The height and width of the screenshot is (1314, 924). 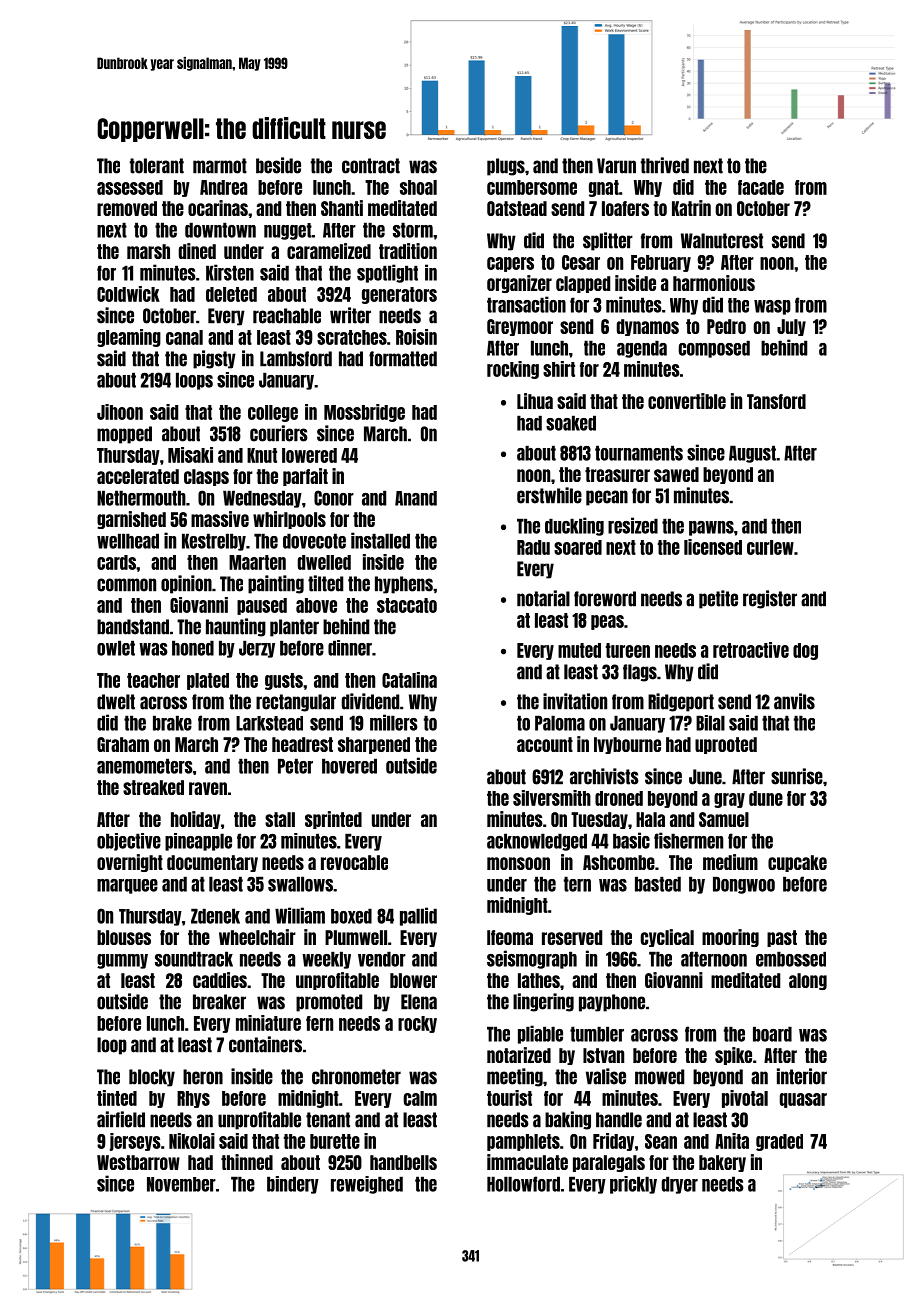 What do you see at coordinates (766, 798) in the screenshot?
I see `dune` at bounding box center [766, 798].
